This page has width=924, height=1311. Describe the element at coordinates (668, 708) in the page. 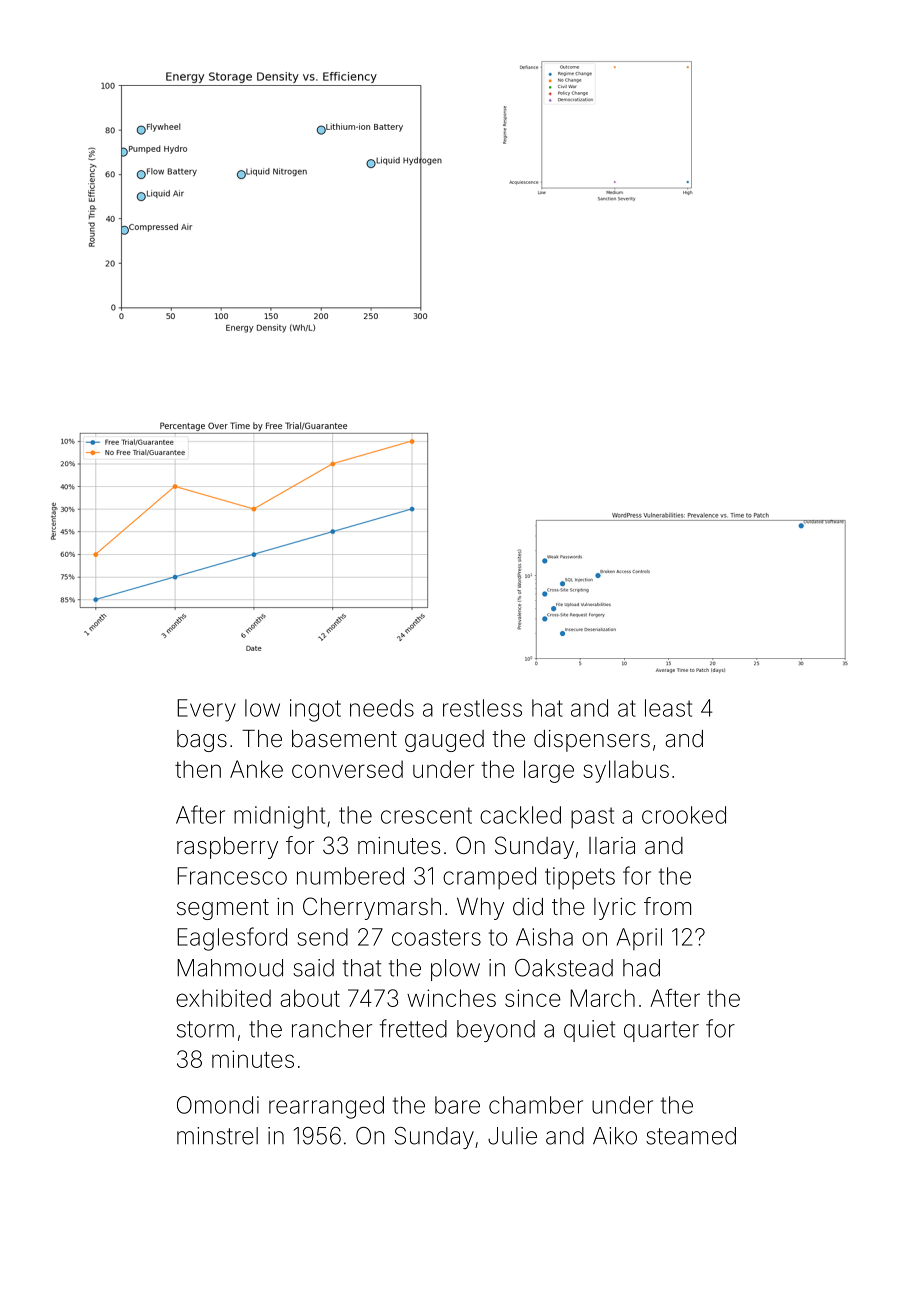

I see `least` at that location.
